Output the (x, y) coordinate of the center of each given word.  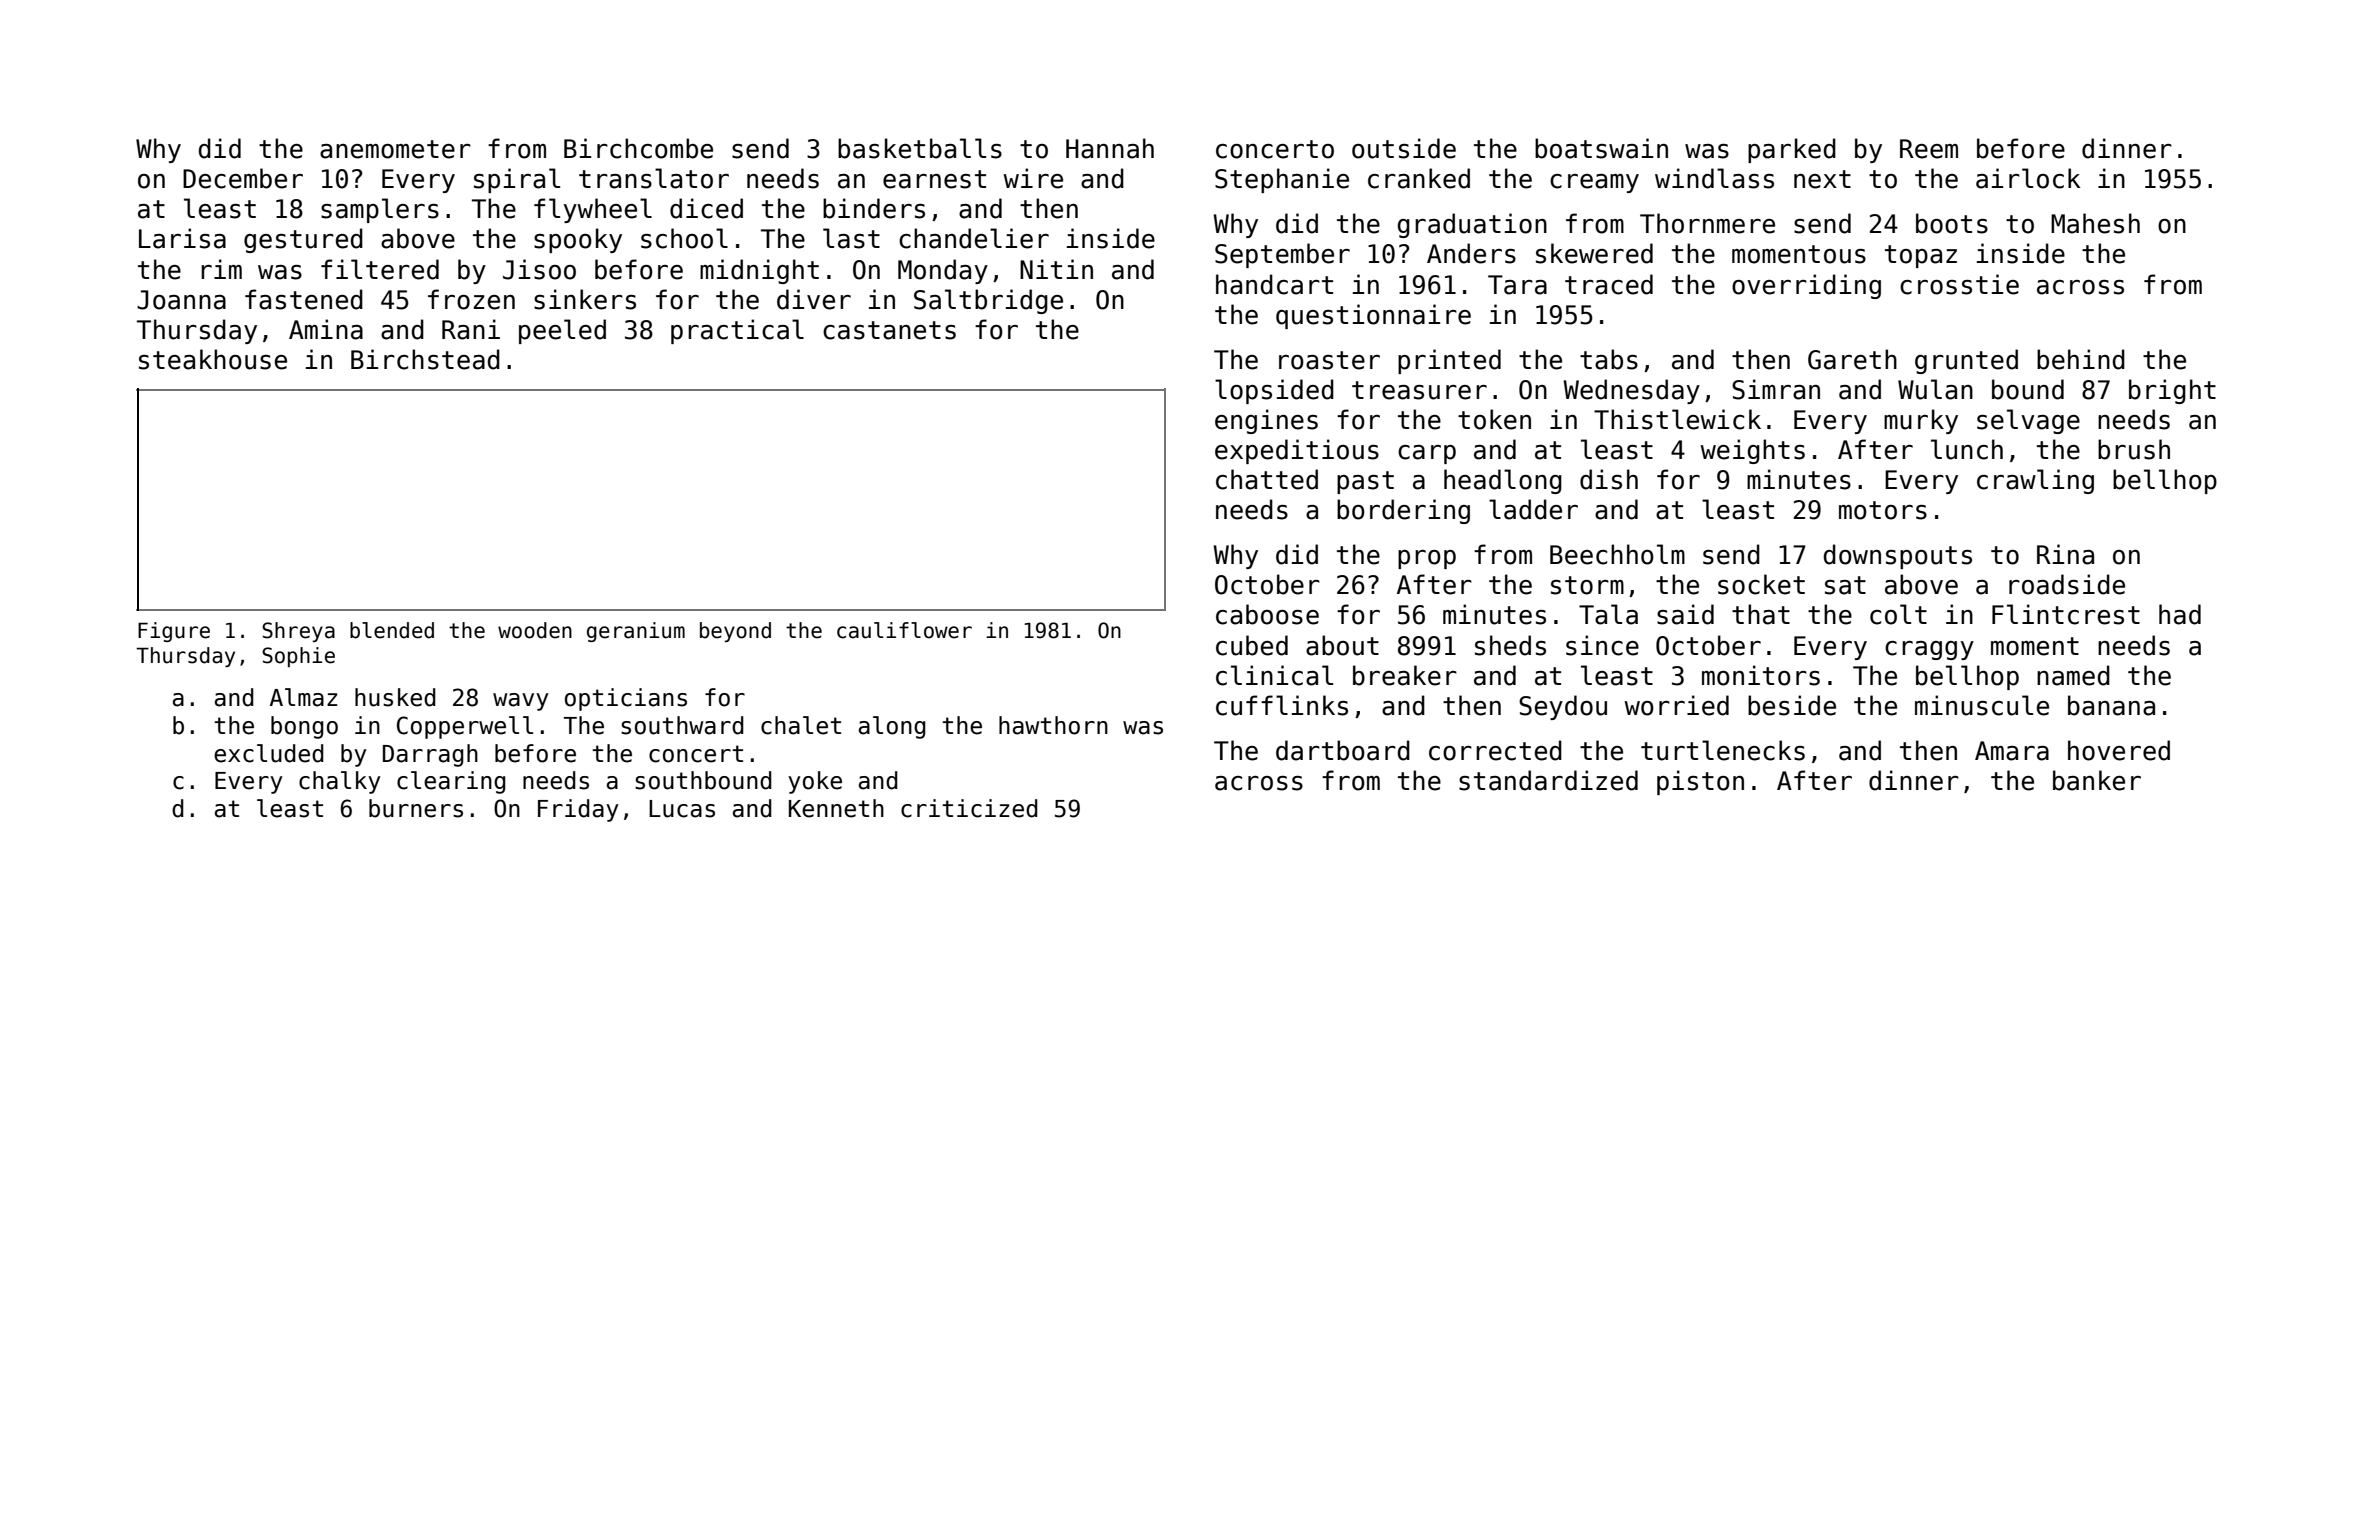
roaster (1329, 360)
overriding (1806, 286)
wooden (535, 630)
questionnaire (1373, 316)
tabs (1609, 359)
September (1282, 255)
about (1342, 645)
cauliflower (904, 630)
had (2180, 614)
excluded (269, 753)
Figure (174, 632)
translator (654, 178)
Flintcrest (2066, 614)
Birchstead (425, 359)
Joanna (181, 300)
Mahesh (2095, 223)
